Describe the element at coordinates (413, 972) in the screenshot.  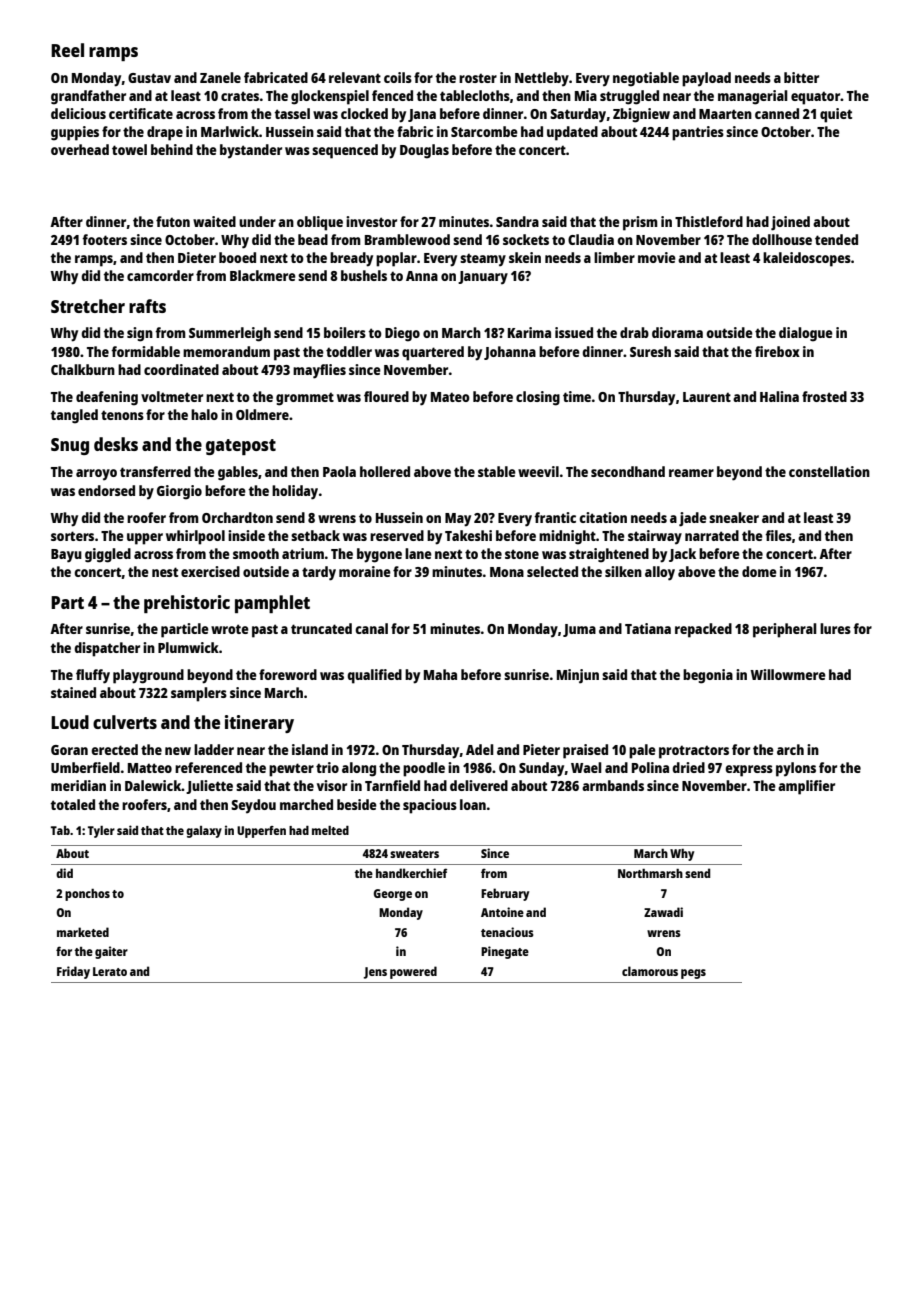
I see `powered` at that location.
